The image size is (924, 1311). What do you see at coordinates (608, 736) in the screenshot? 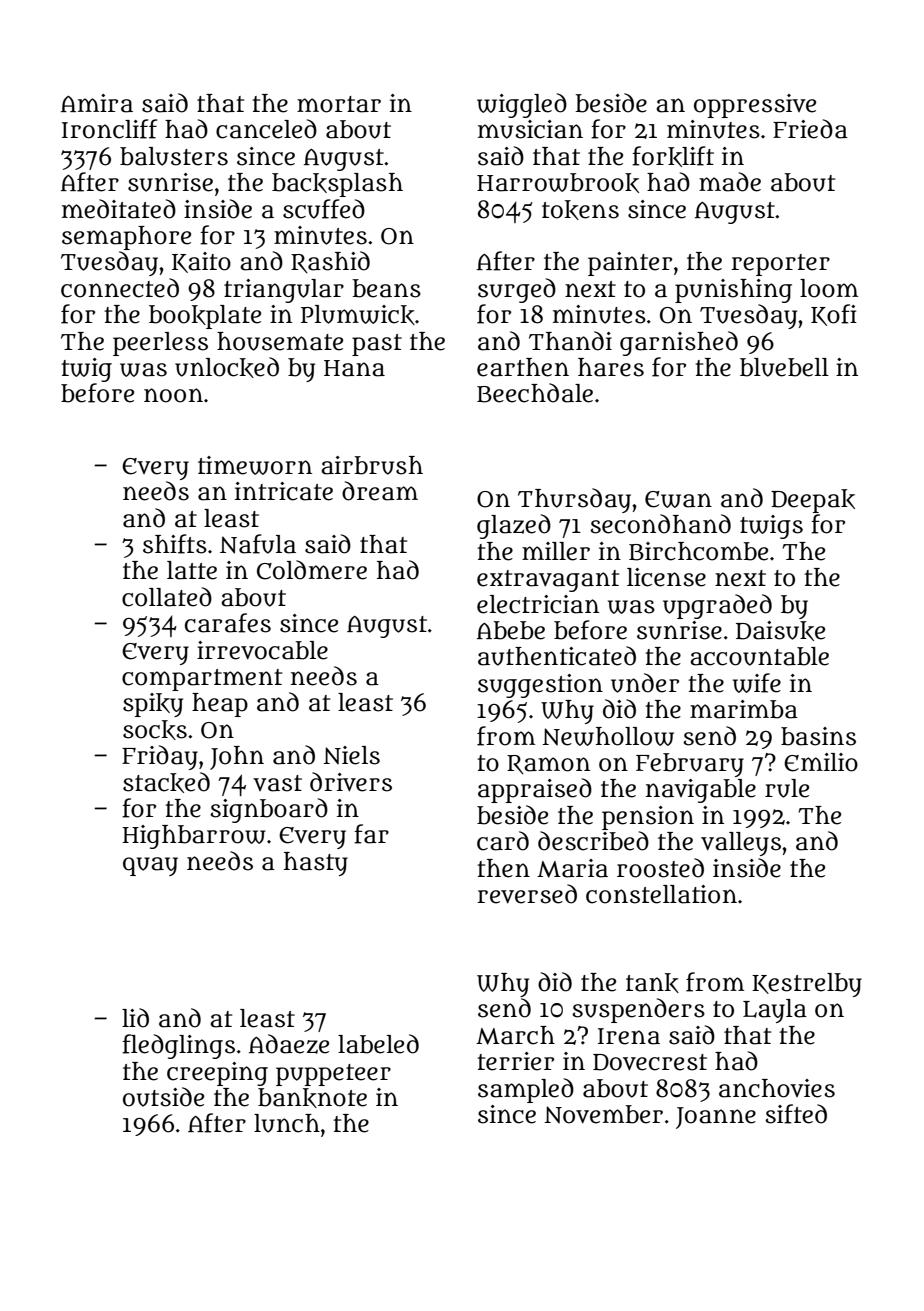
I see `Newhollow` at bounding box center [608, 736].
